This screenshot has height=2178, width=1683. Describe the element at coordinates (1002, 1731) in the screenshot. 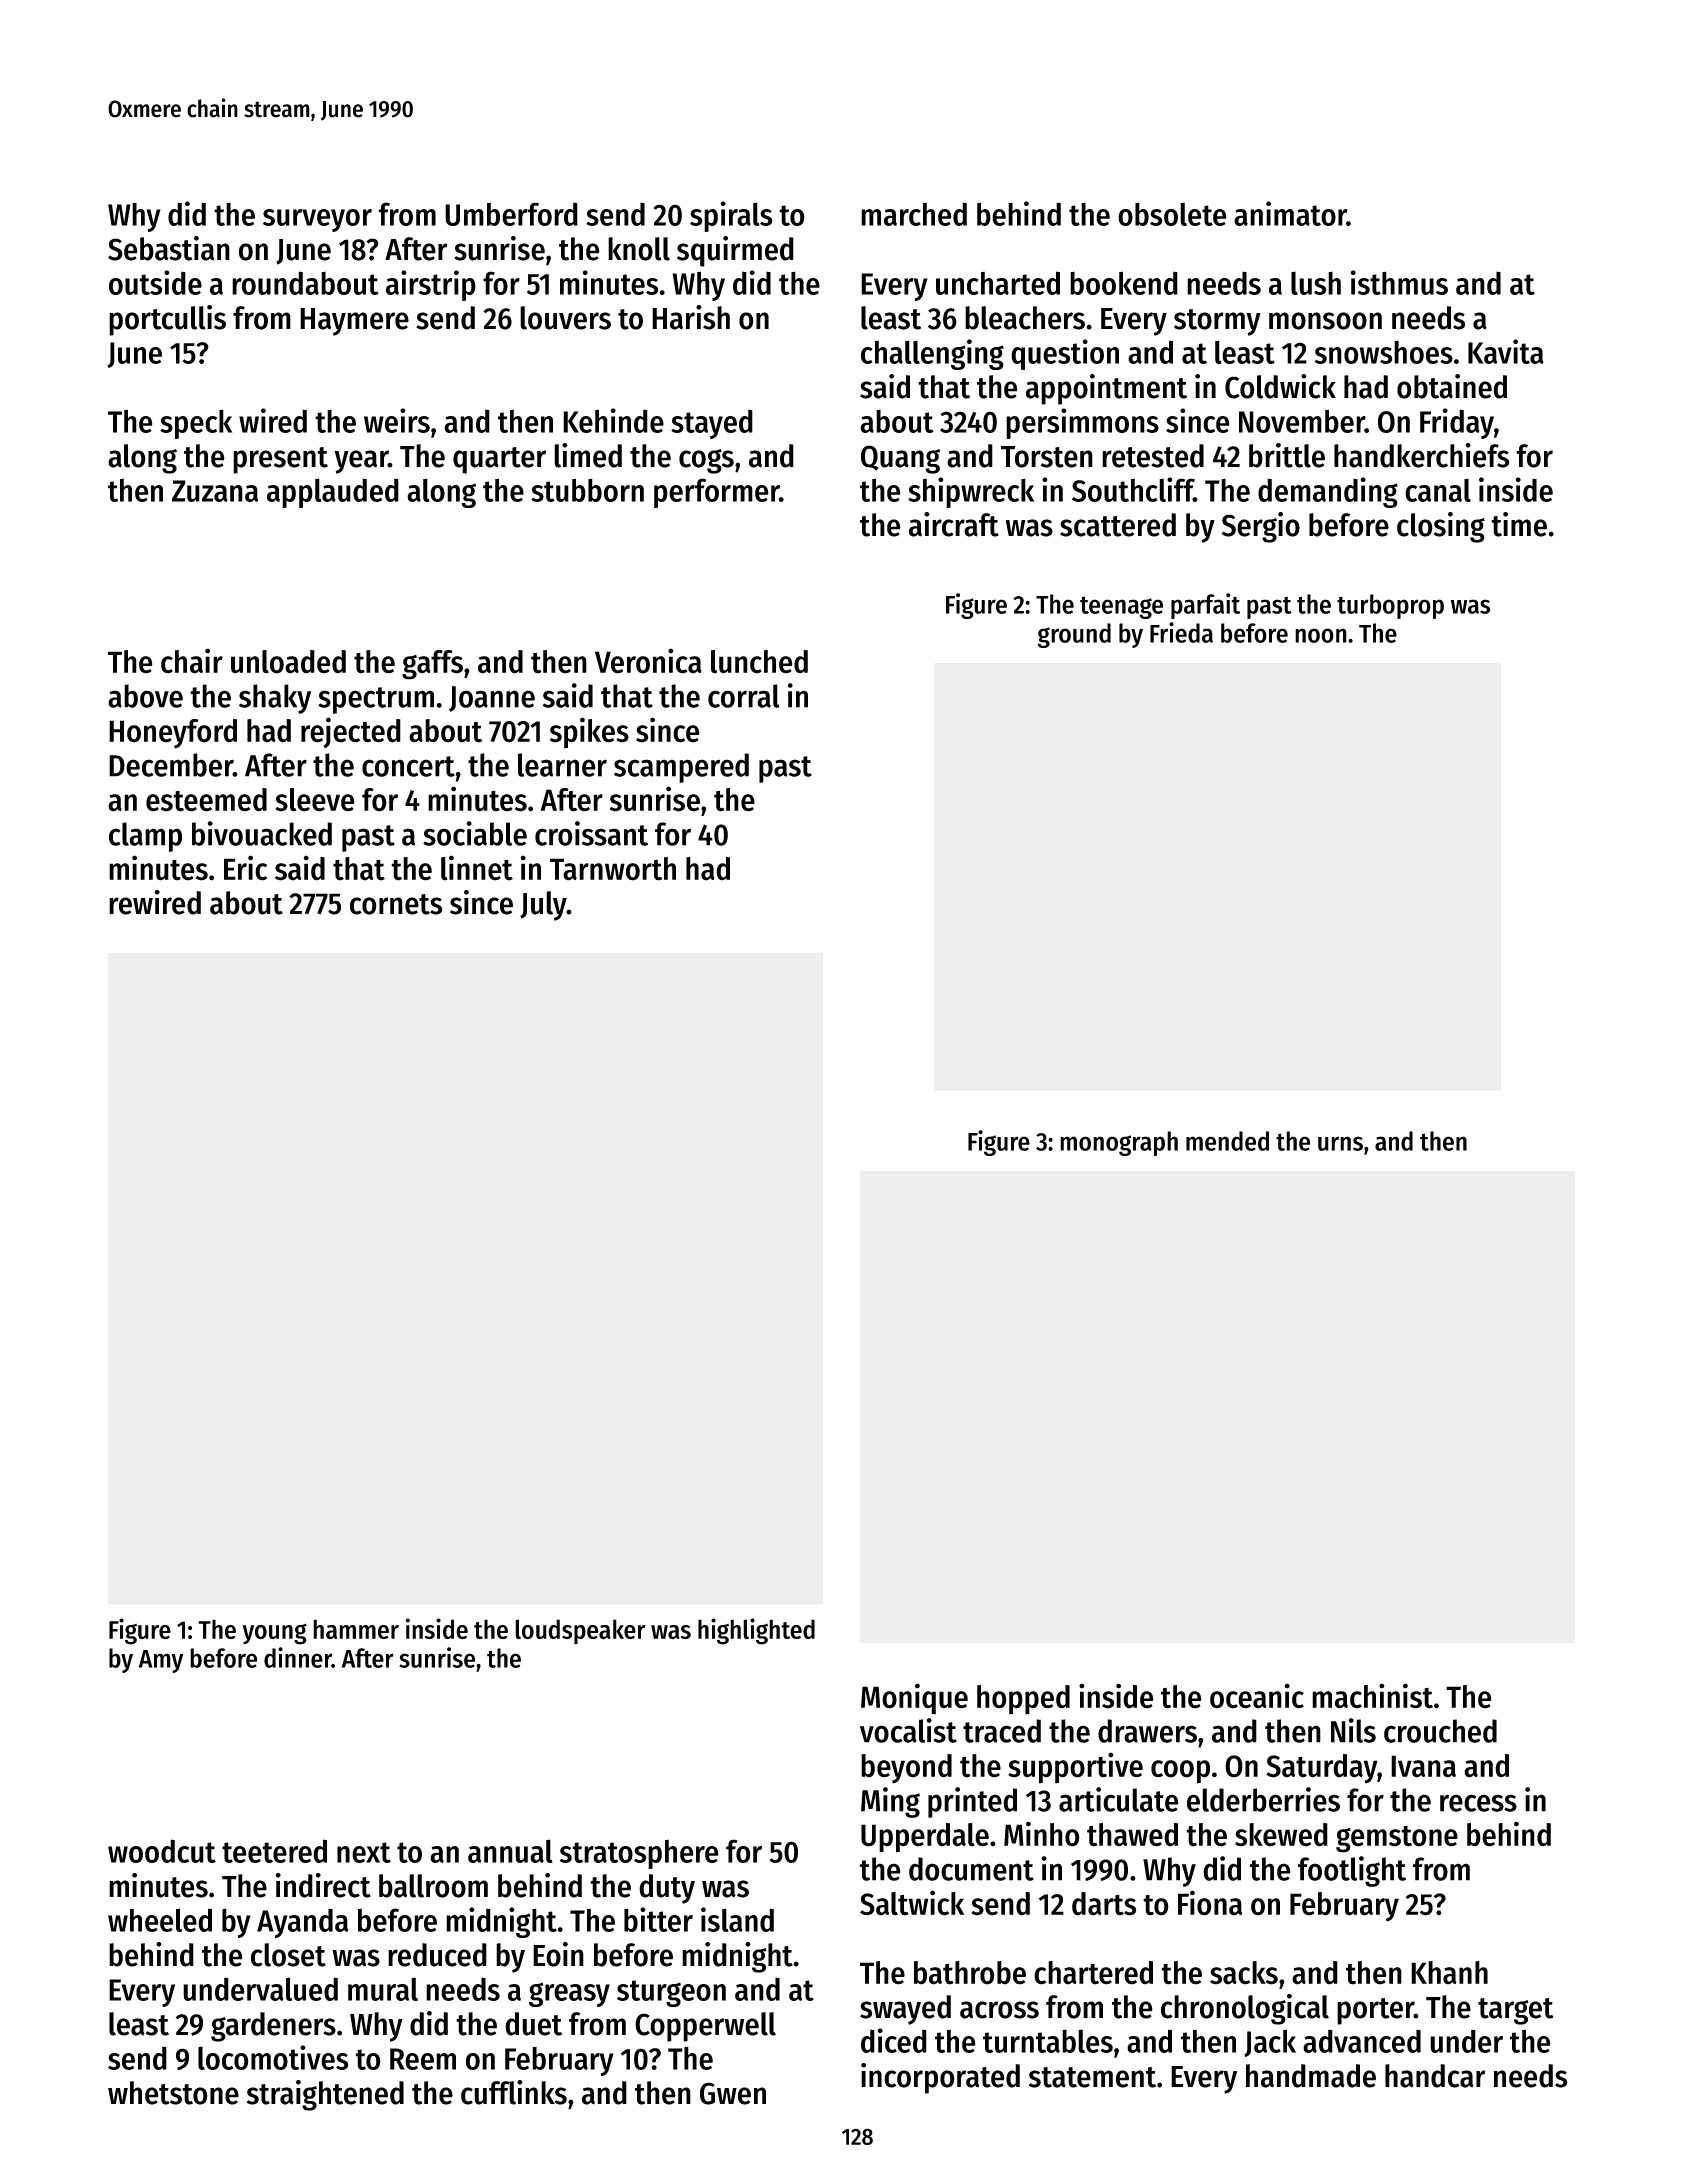

I see `traced` at that location.
